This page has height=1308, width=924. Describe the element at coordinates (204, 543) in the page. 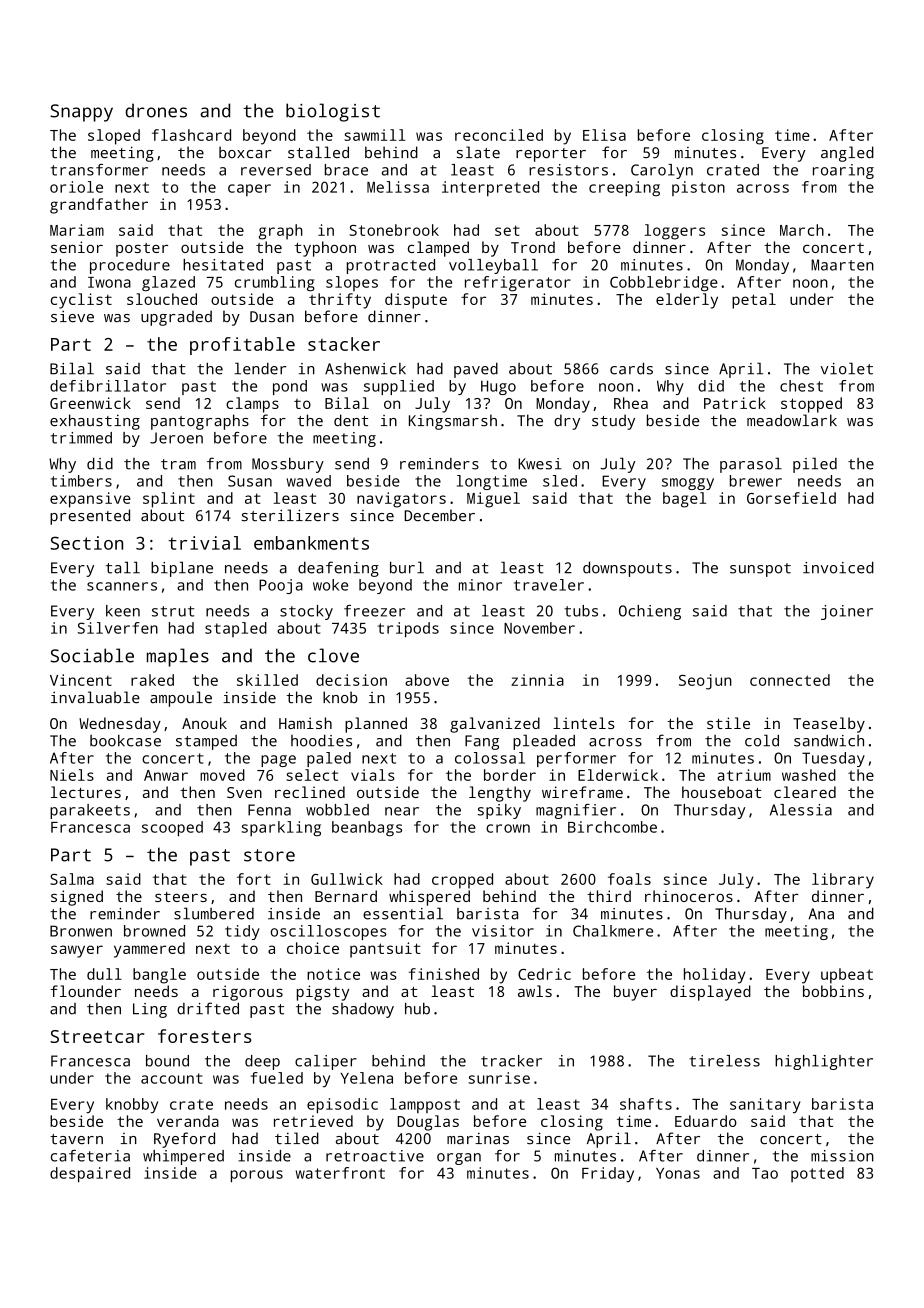

I see `trivial` at that location.
